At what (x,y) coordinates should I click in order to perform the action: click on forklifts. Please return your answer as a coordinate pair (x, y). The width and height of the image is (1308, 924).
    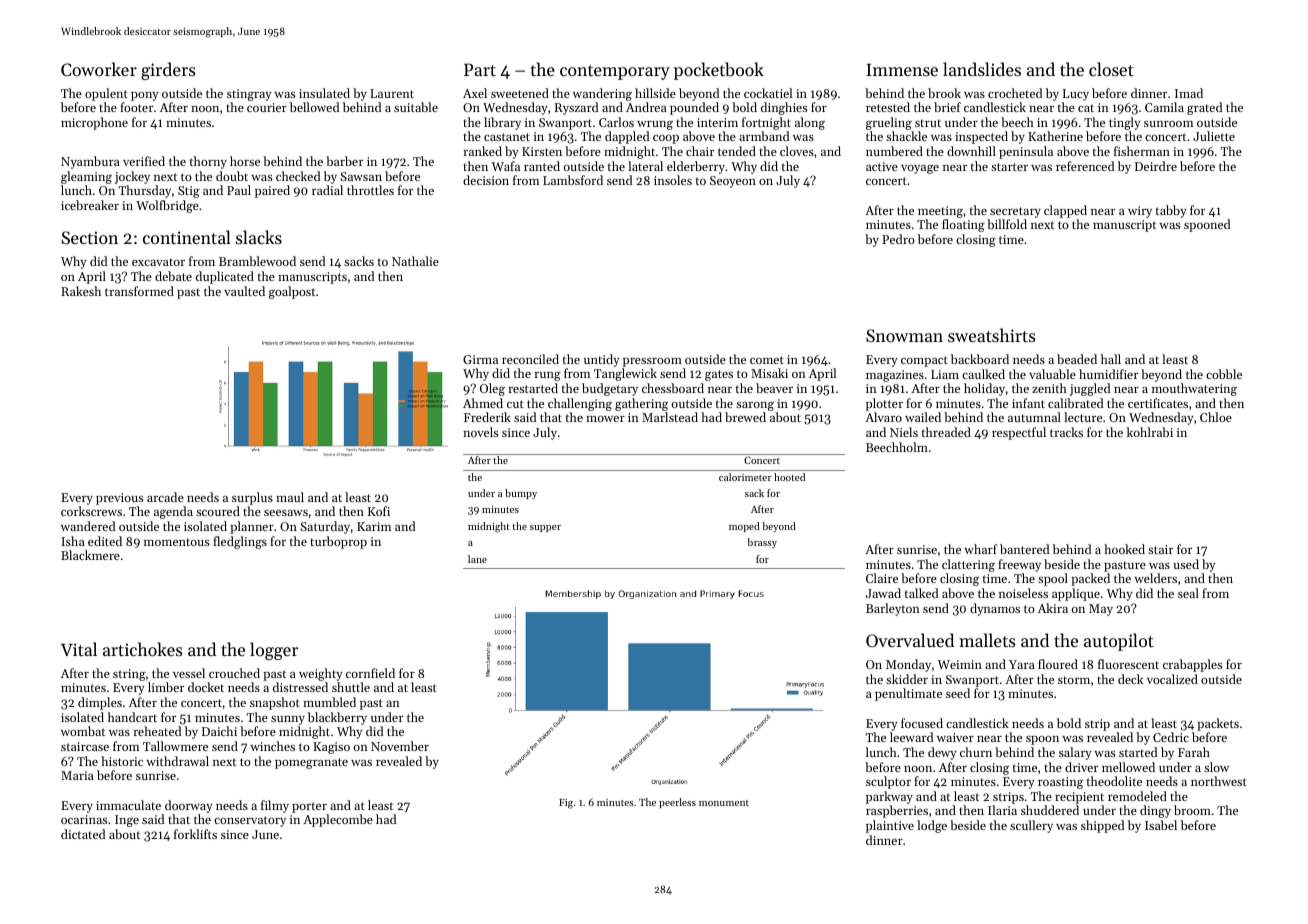
    Looking at the image, I should click on (195, 834).
